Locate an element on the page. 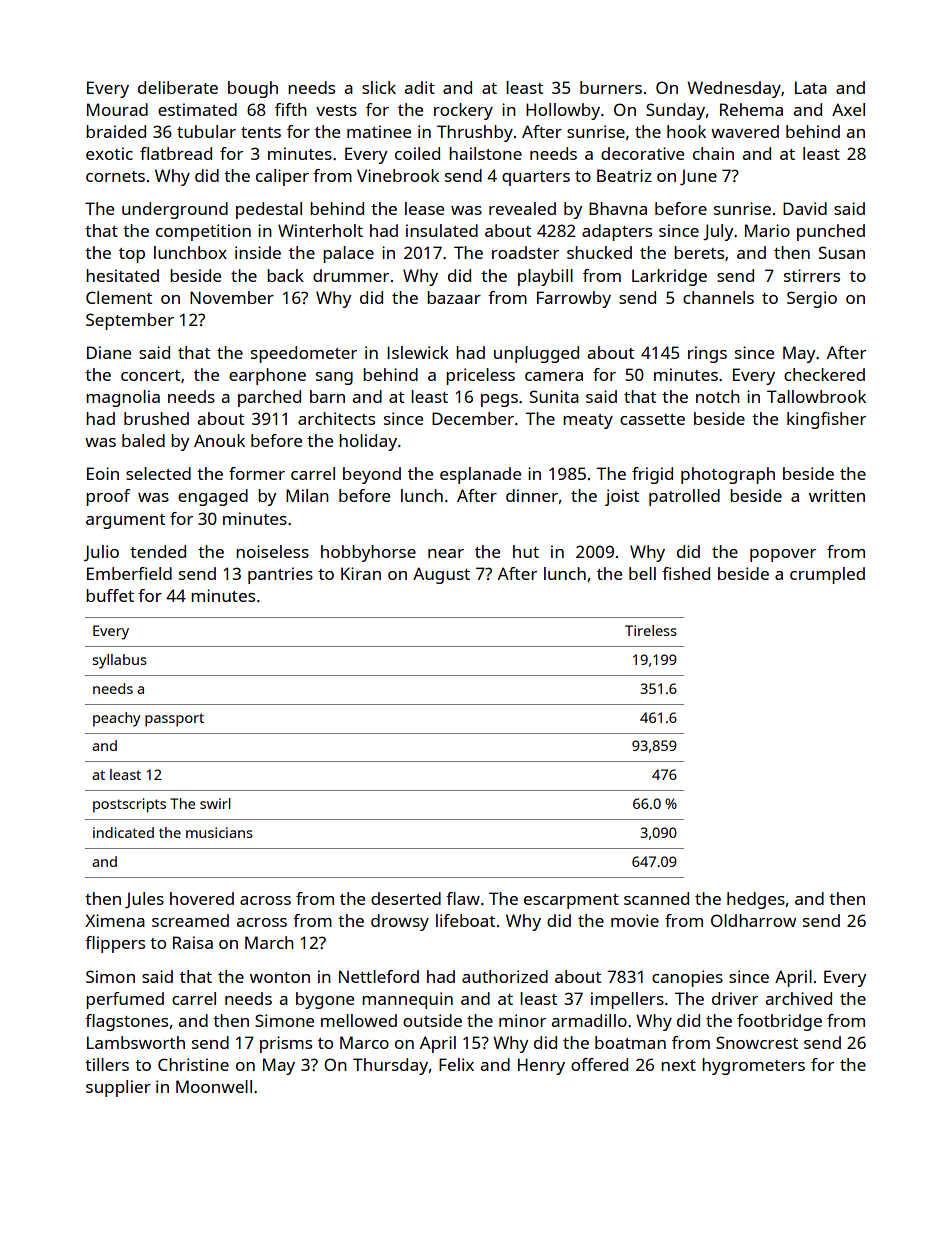 This document has width=952, height=1233. cornets is located at coordinates (115, 176).
